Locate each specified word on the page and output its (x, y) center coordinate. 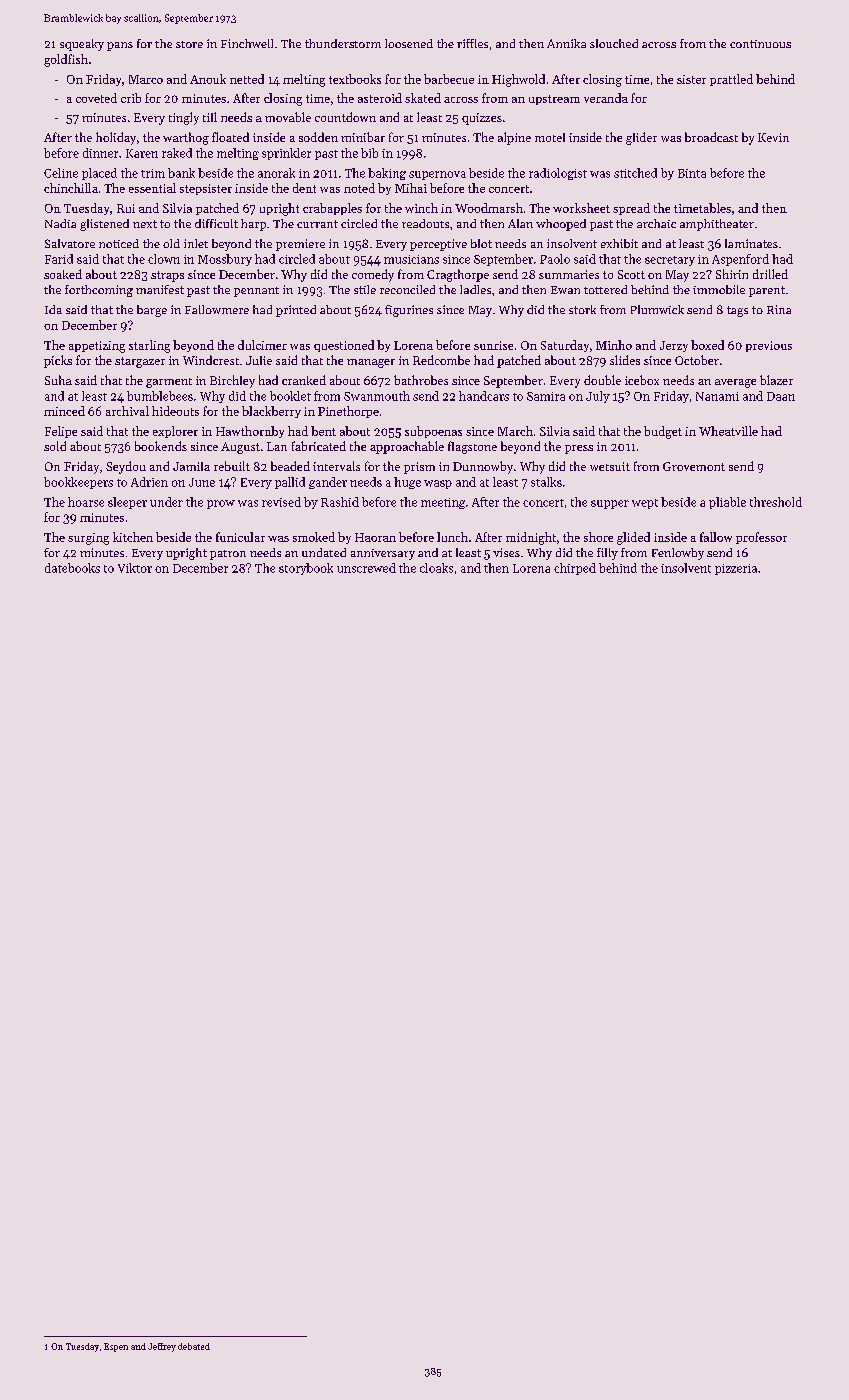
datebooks (72, 568)
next (145, 224)
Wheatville (728, 431)
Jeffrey (162, 1347)
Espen (116, 1347)
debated (194, 1346)
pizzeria (736, 569)
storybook (306, 569)
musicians (411, 259)
